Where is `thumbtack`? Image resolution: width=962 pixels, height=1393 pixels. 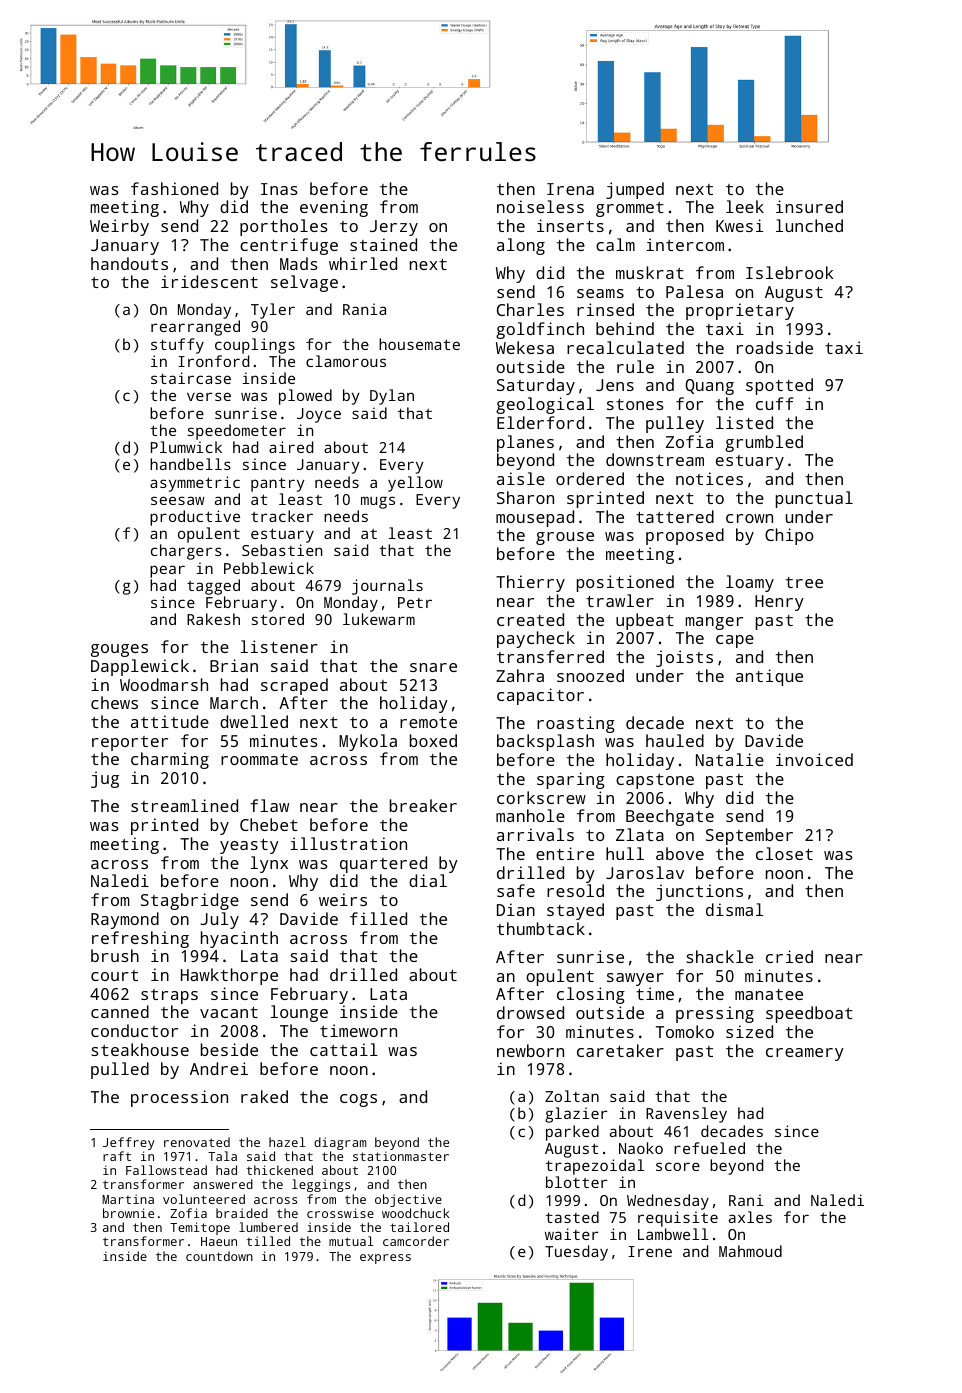
thumbtack is located at coordinates (541, 928).
